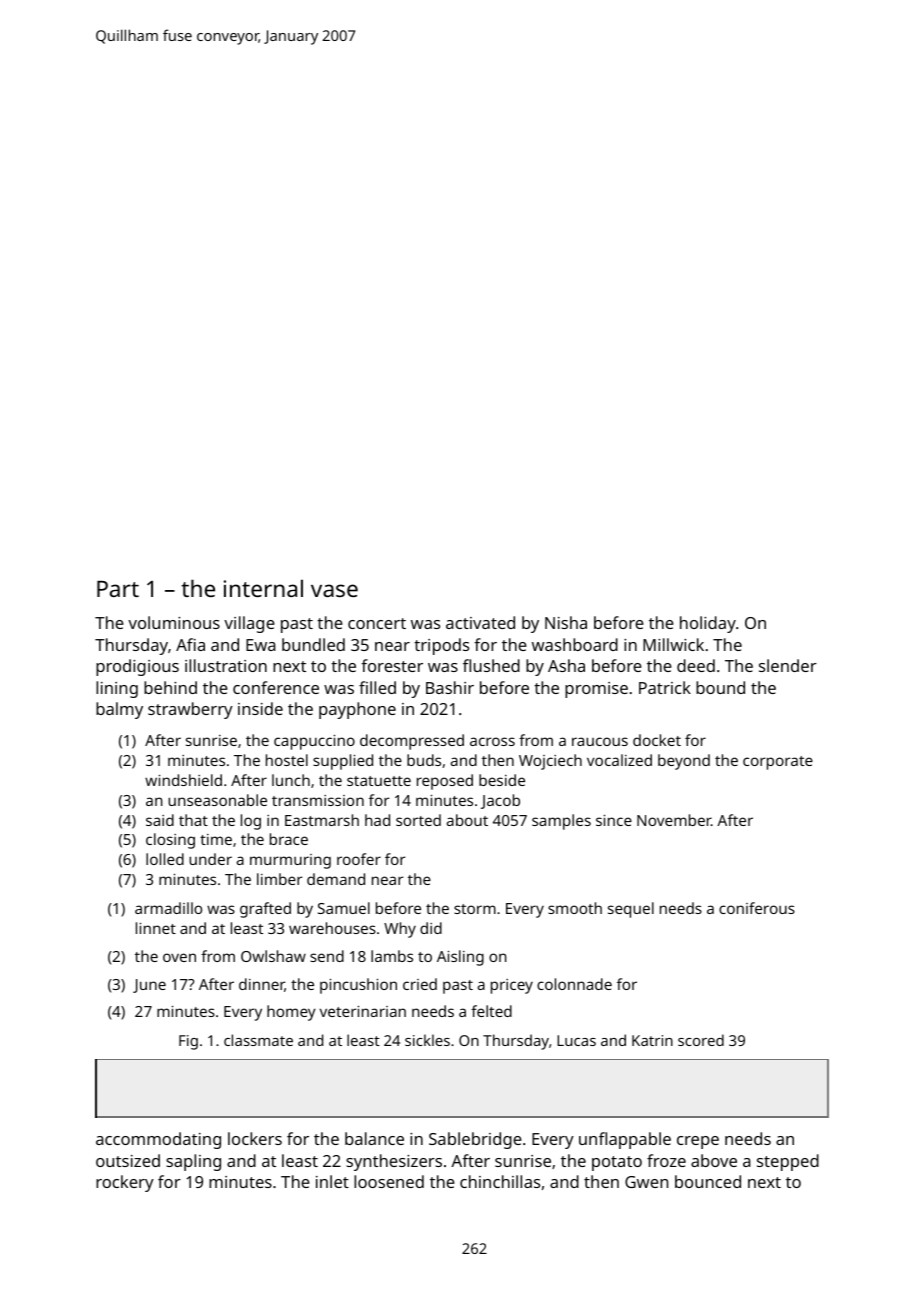  Describe the element at coordinates (674, 820) in the document. I see `November` at that location.
